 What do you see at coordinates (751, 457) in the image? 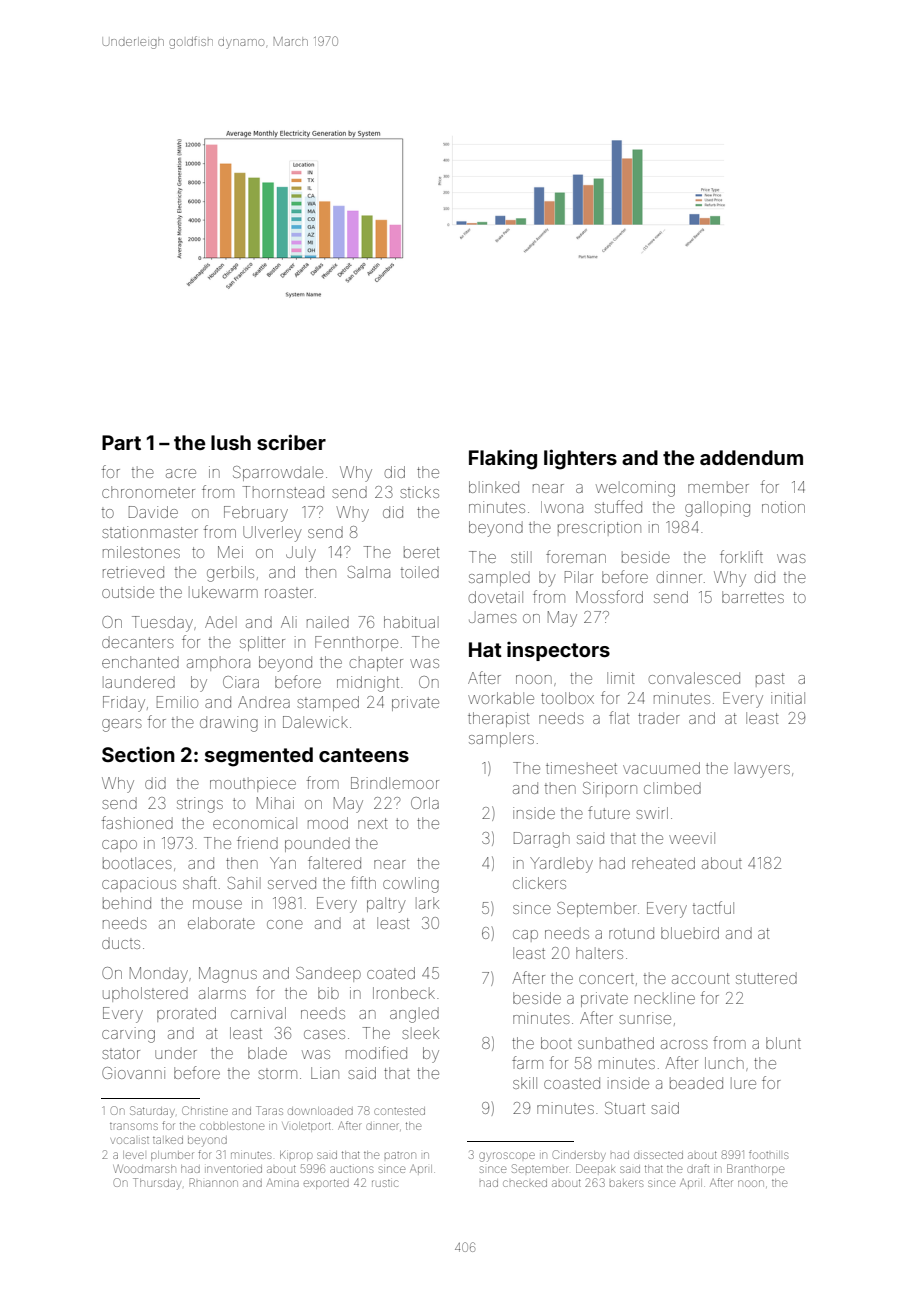
I see `addendum` at bounding box center [751, 457].
